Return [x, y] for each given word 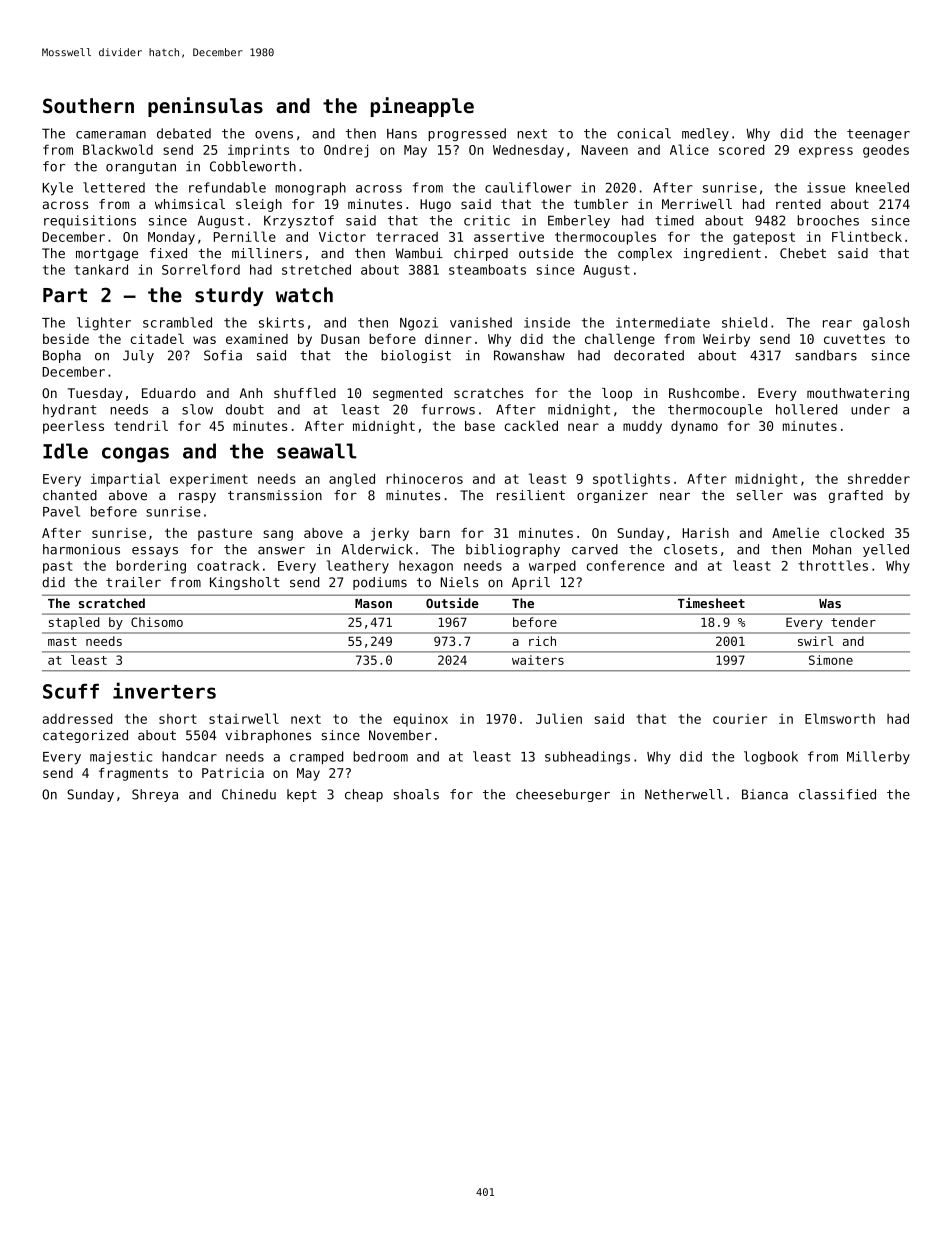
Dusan [340, 339]
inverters [164, 690]
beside [66, 339]
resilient [531, 495]
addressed [77, 718]
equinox [420, 720]
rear [837, 324]
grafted [856, 496]
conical [644, 133]
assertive [509, 237]
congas [135, 455]
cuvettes [854, 339]
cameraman [111, 135]
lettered [114, 187]
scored [741, 149]
